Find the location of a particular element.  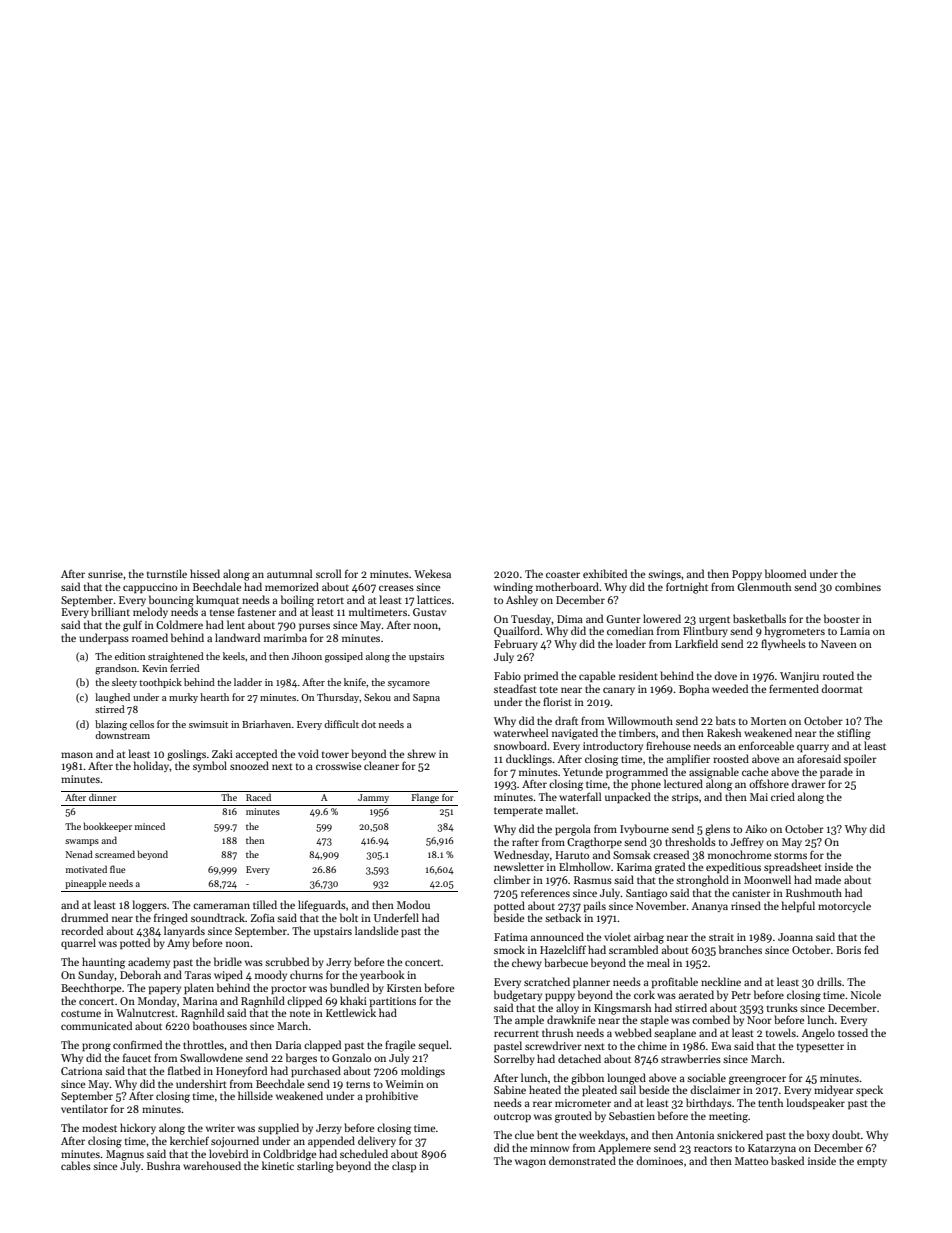

murky is located at coordinates (183, 698).
